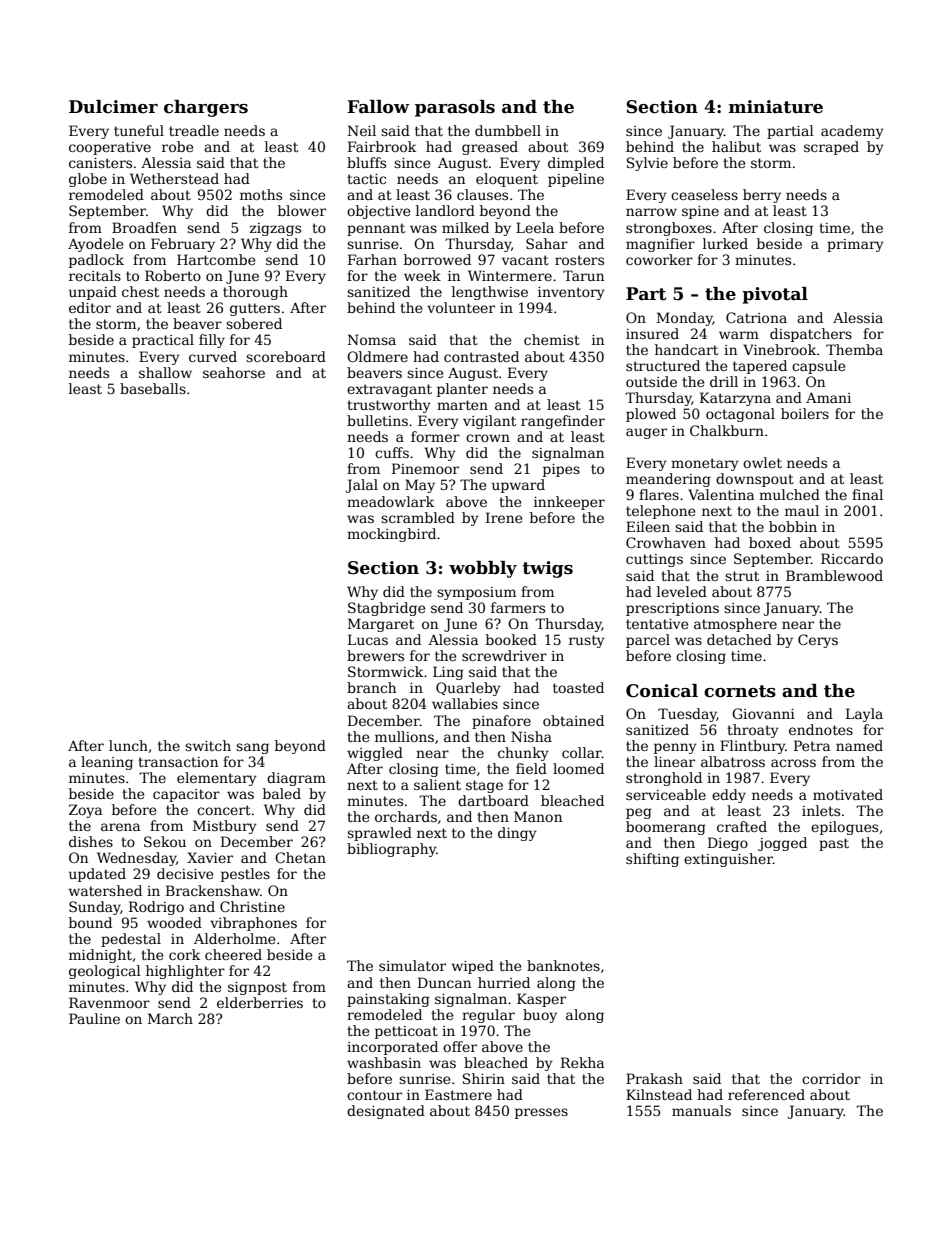  I want to click on designated, so click(386, 1112).
